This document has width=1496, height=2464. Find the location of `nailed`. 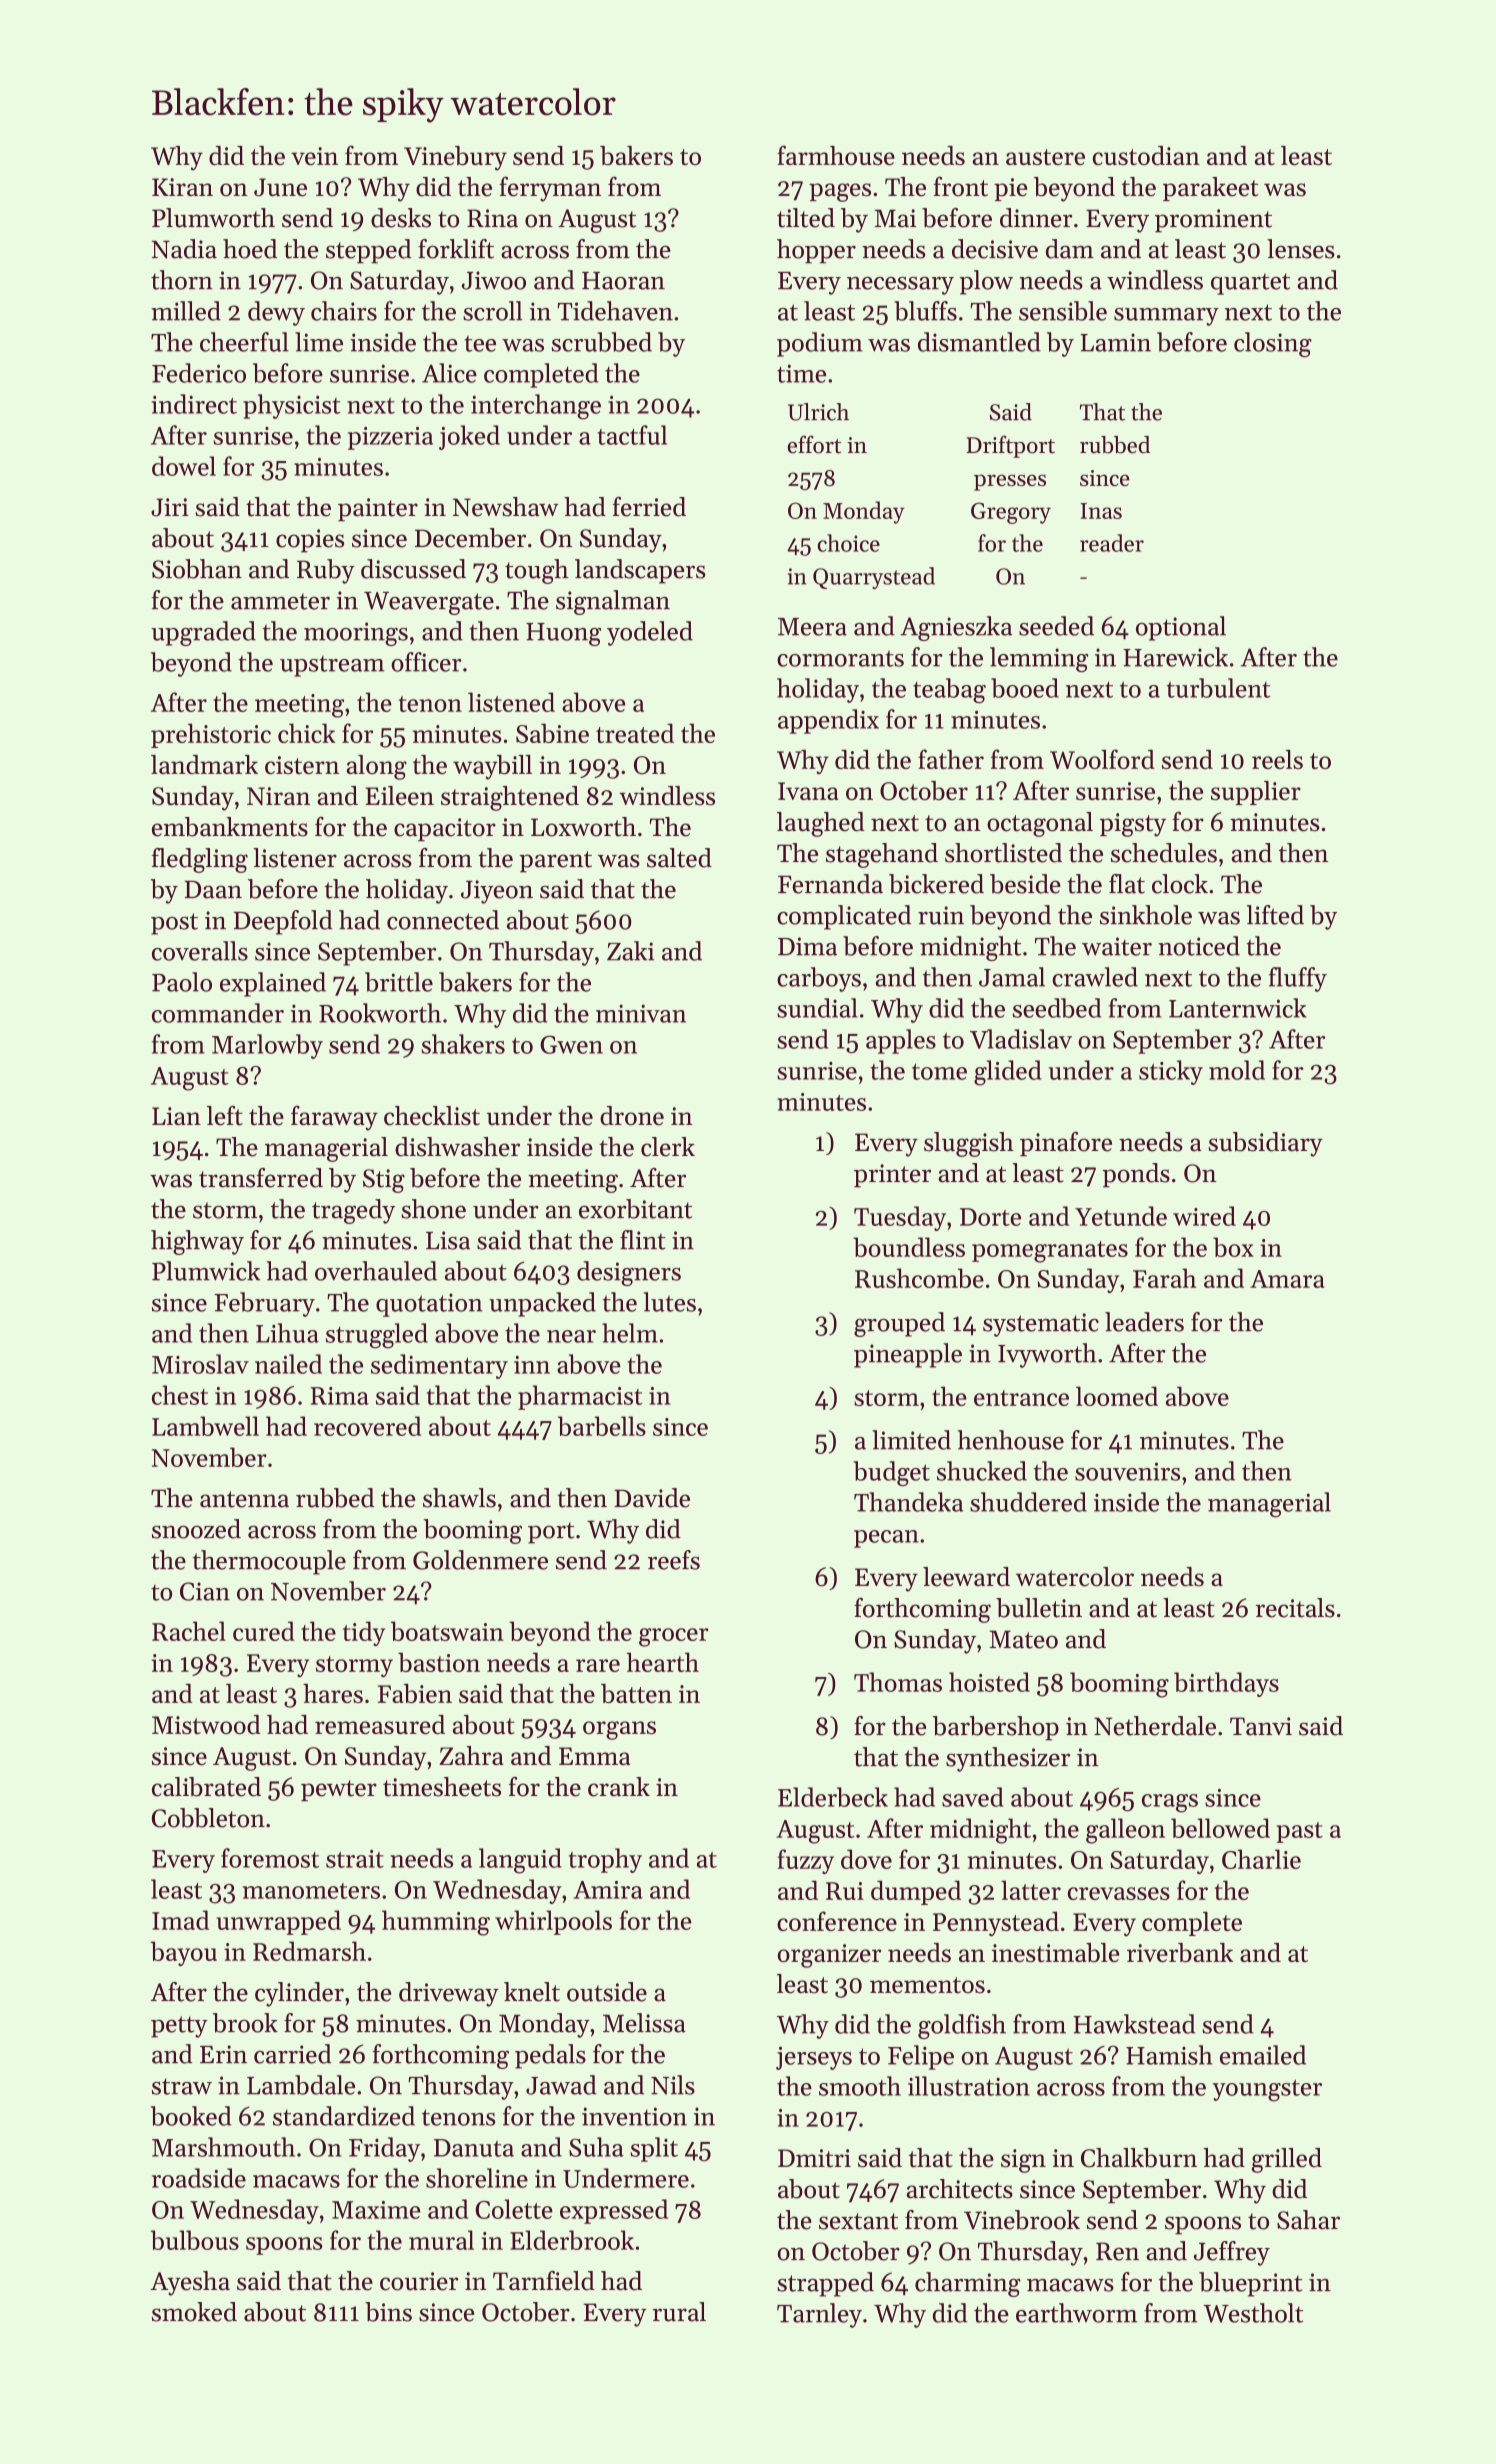

nailed is located at coordinates (288, 1364).
